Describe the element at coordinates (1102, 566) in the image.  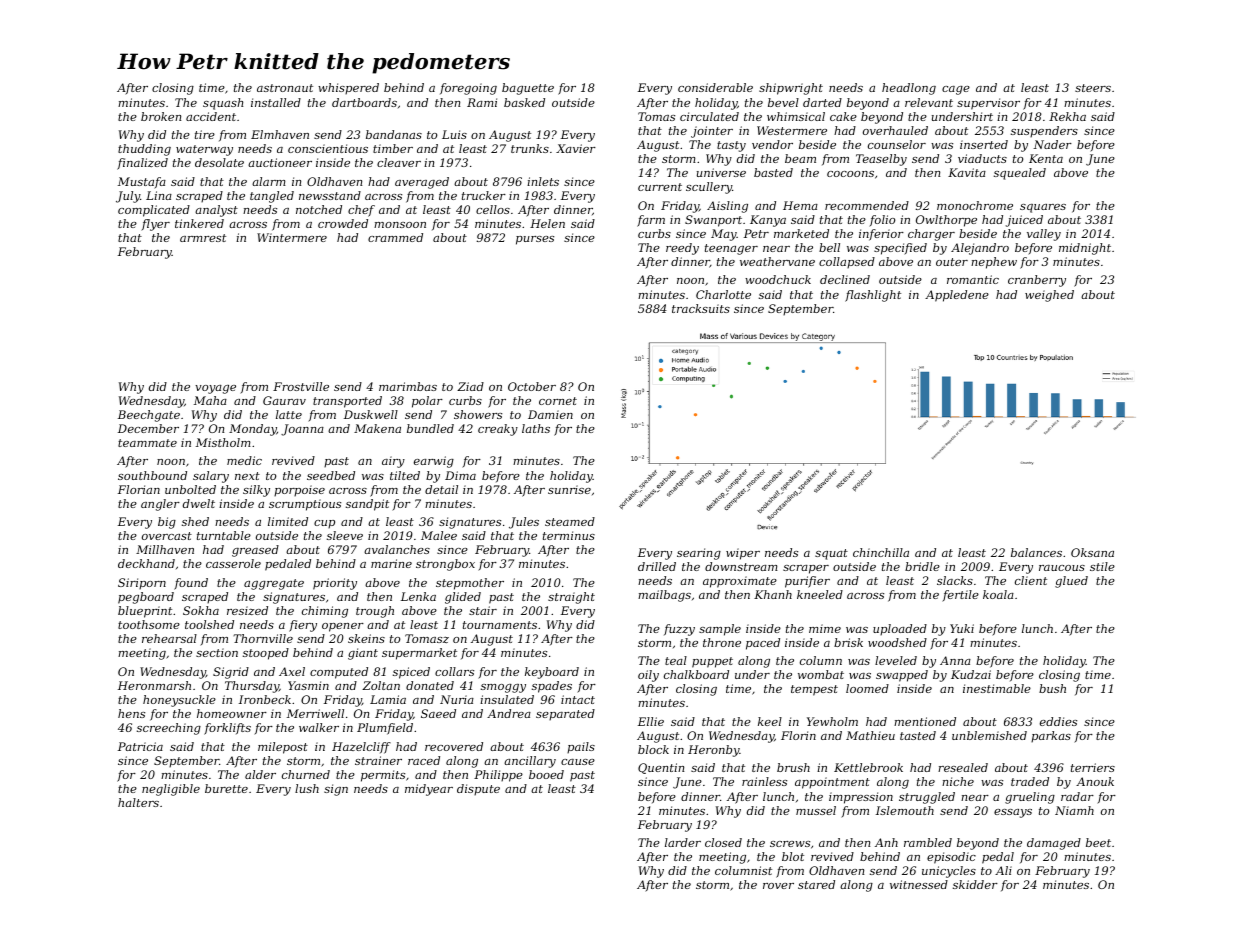
I see `stile` at that location.
